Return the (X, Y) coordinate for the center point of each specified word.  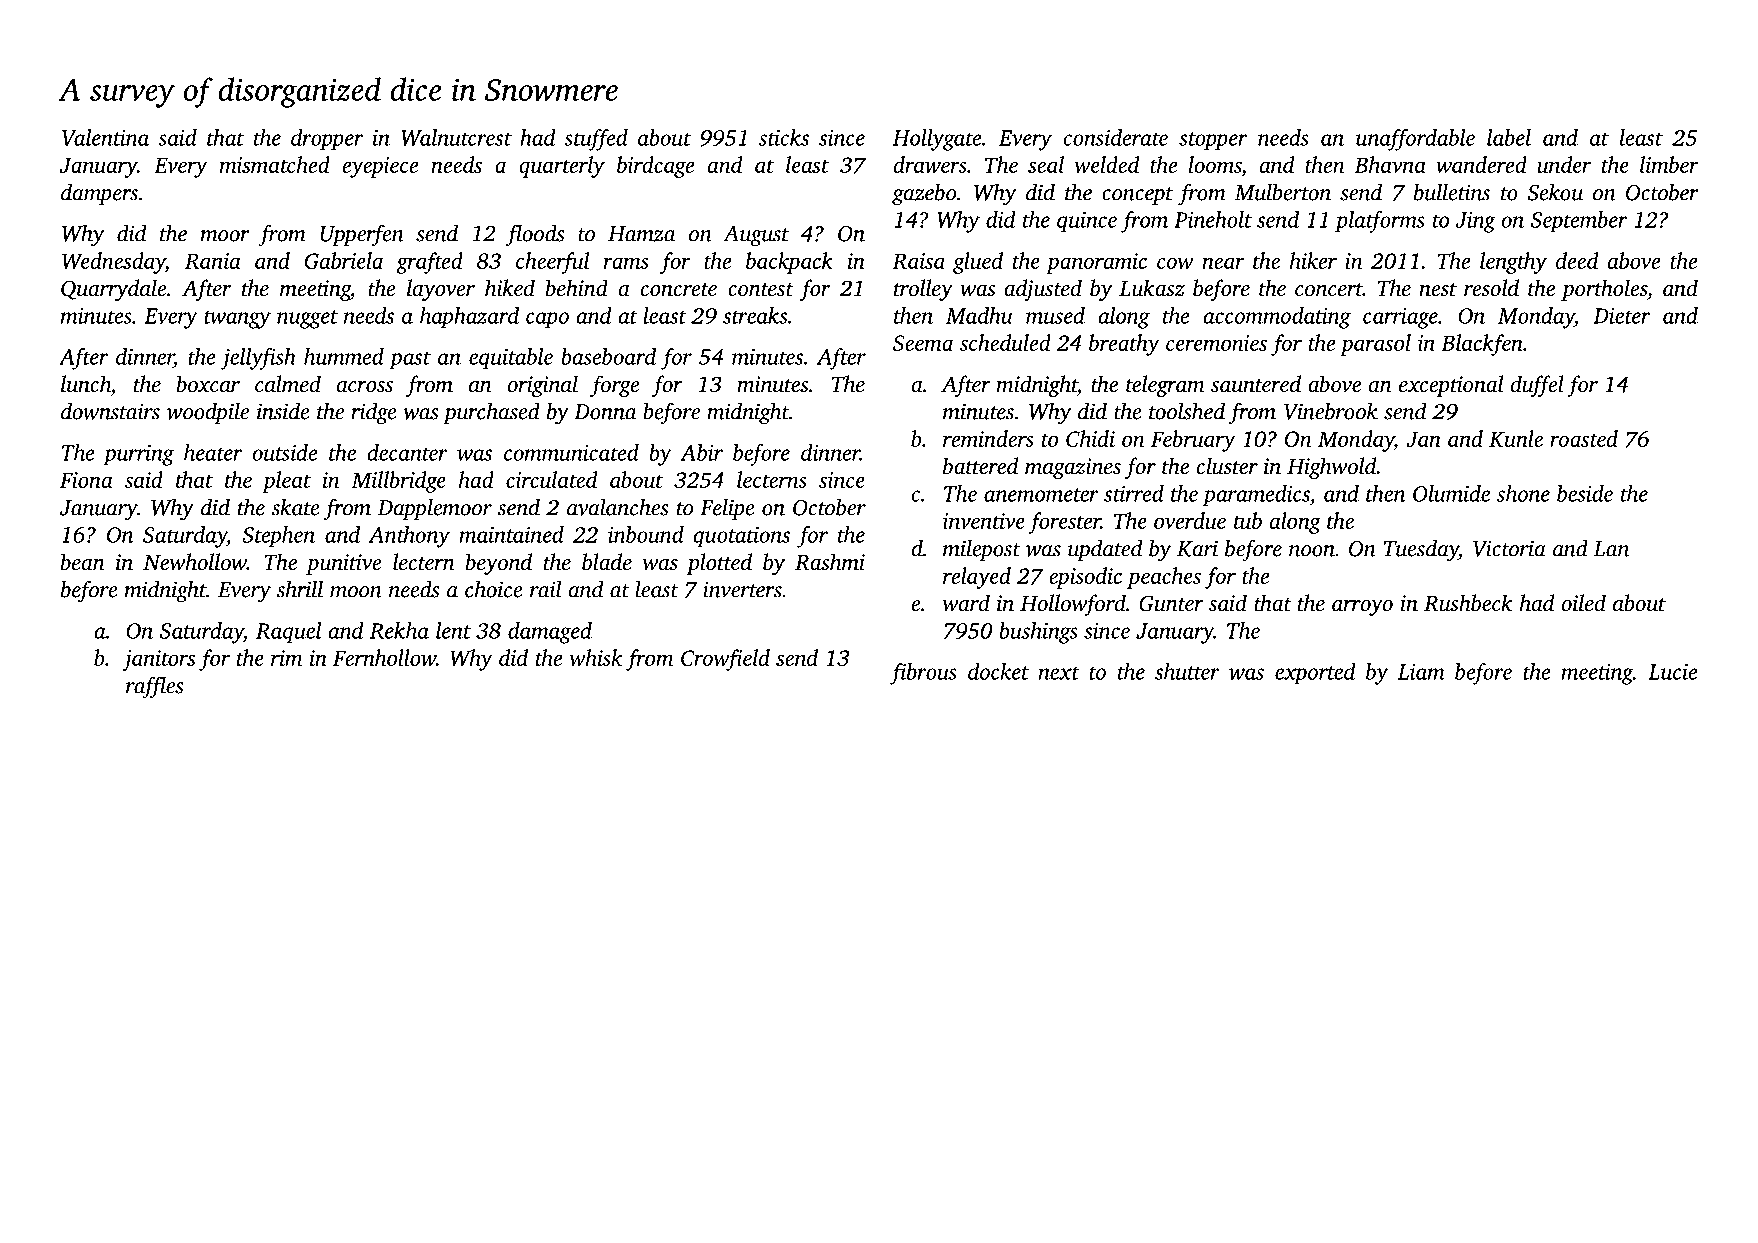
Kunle (1516, 438)
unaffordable (1415, 140)
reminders (988, 438)
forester (1064, 523)
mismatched (275, 164)
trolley (923, 290)
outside (285, 452)
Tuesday (1421, 550)
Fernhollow (384, 657)
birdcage (655, 167)
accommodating (1277, 318)
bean (83, 562)
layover (441, 290)
